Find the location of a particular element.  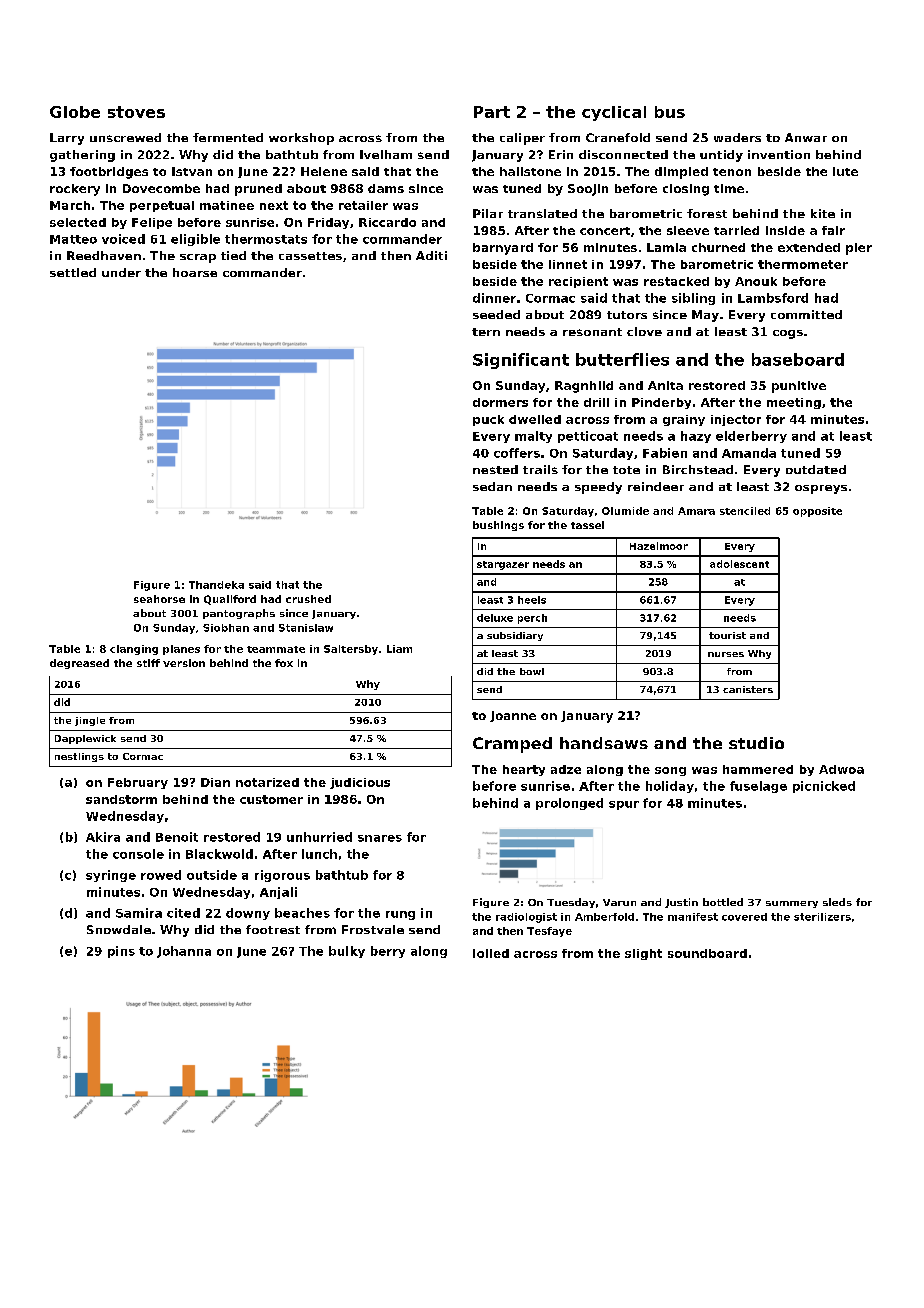

Pilar is located at coordinates (488, 213).
